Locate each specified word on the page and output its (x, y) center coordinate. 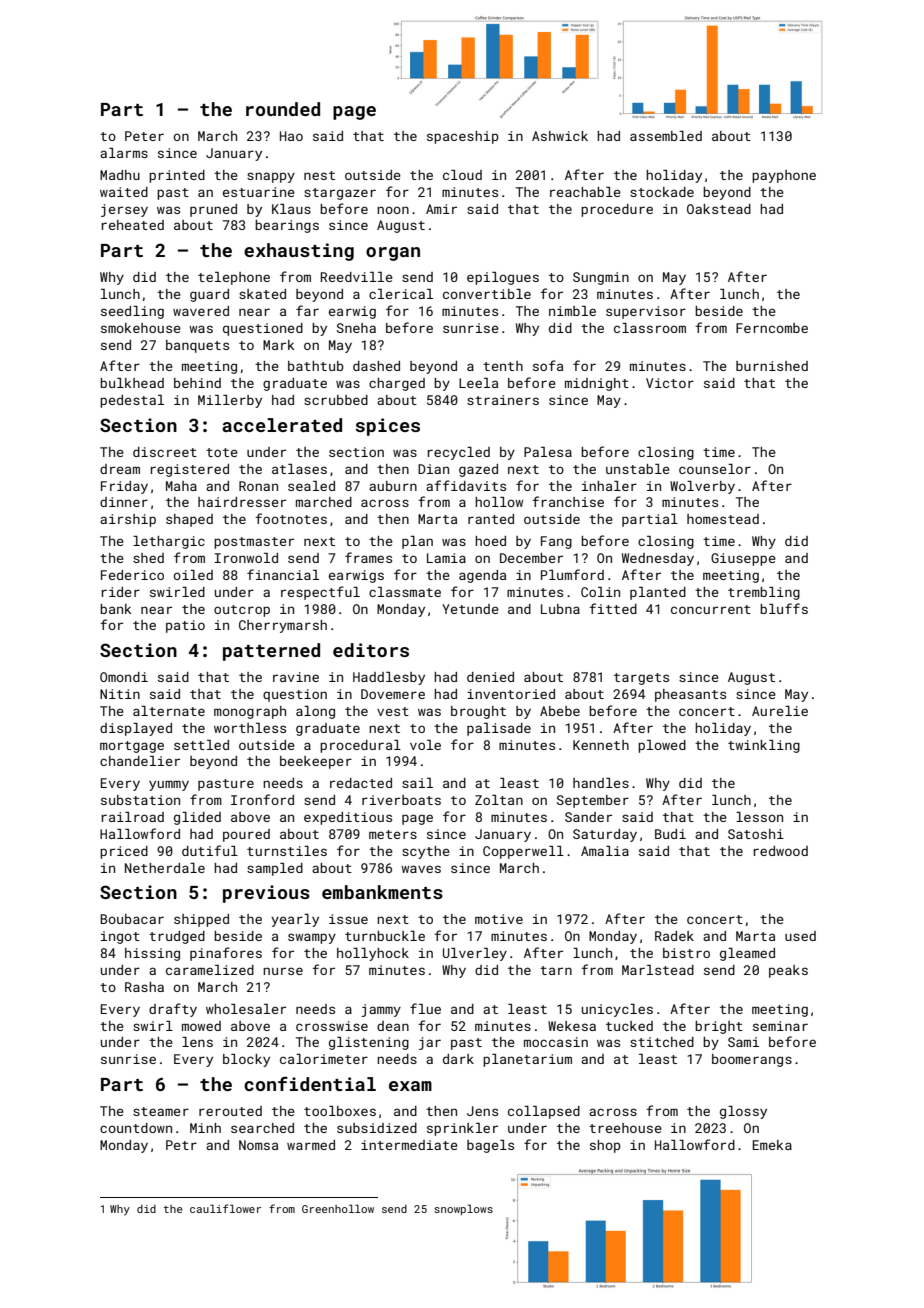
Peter (144, 136)
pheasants (690, 695)
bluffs (784, 608)
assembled (666, 136)
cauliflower (225, 1208)
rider (121, 592)
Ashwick (560, 136)
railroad (133, 817)
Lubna (560, 609)
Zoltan (499, 800)
